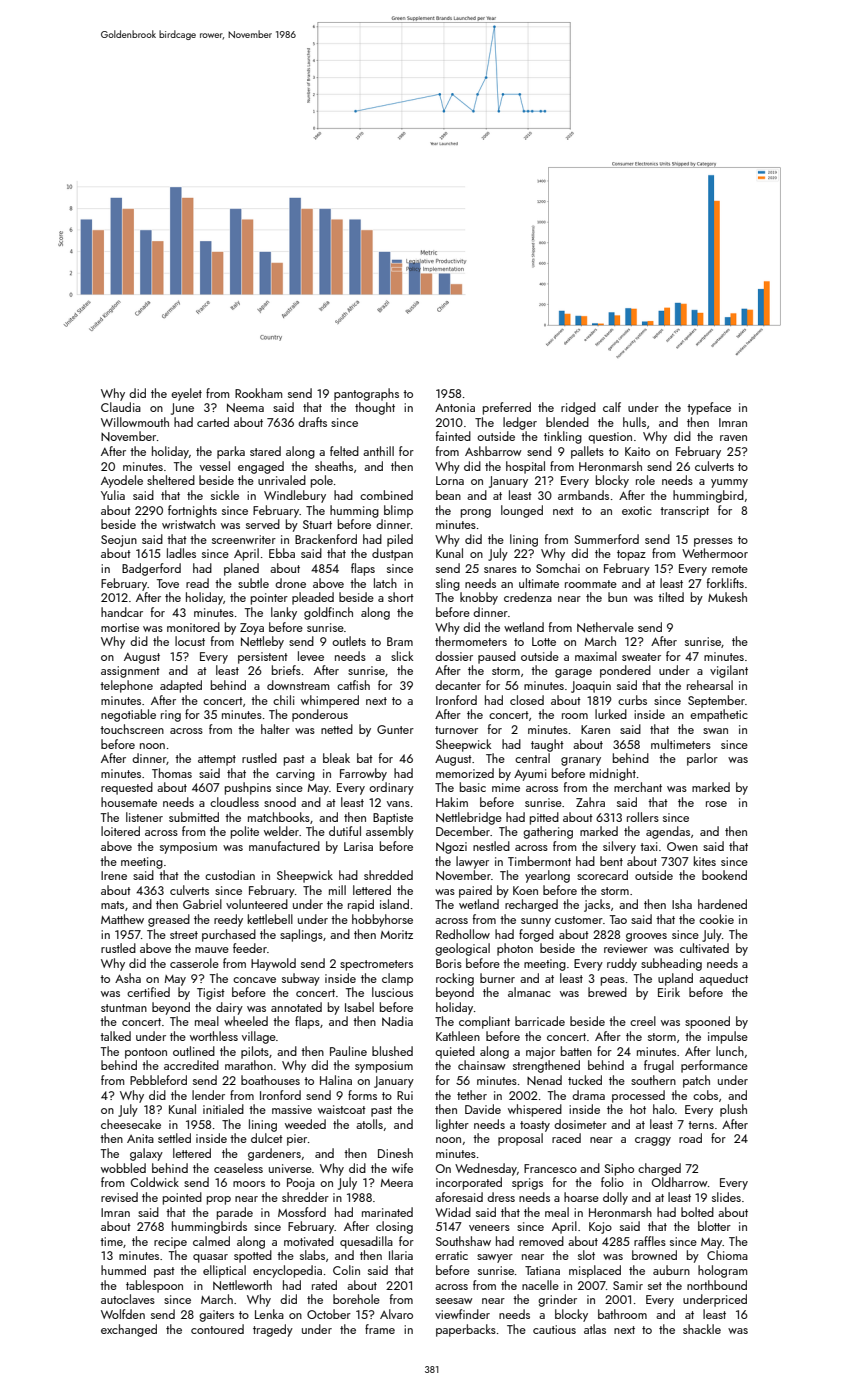 The image size is (849, 1400). Describe the element at coordinates (170, 1243) in the document. I see `recipe` at that location.
